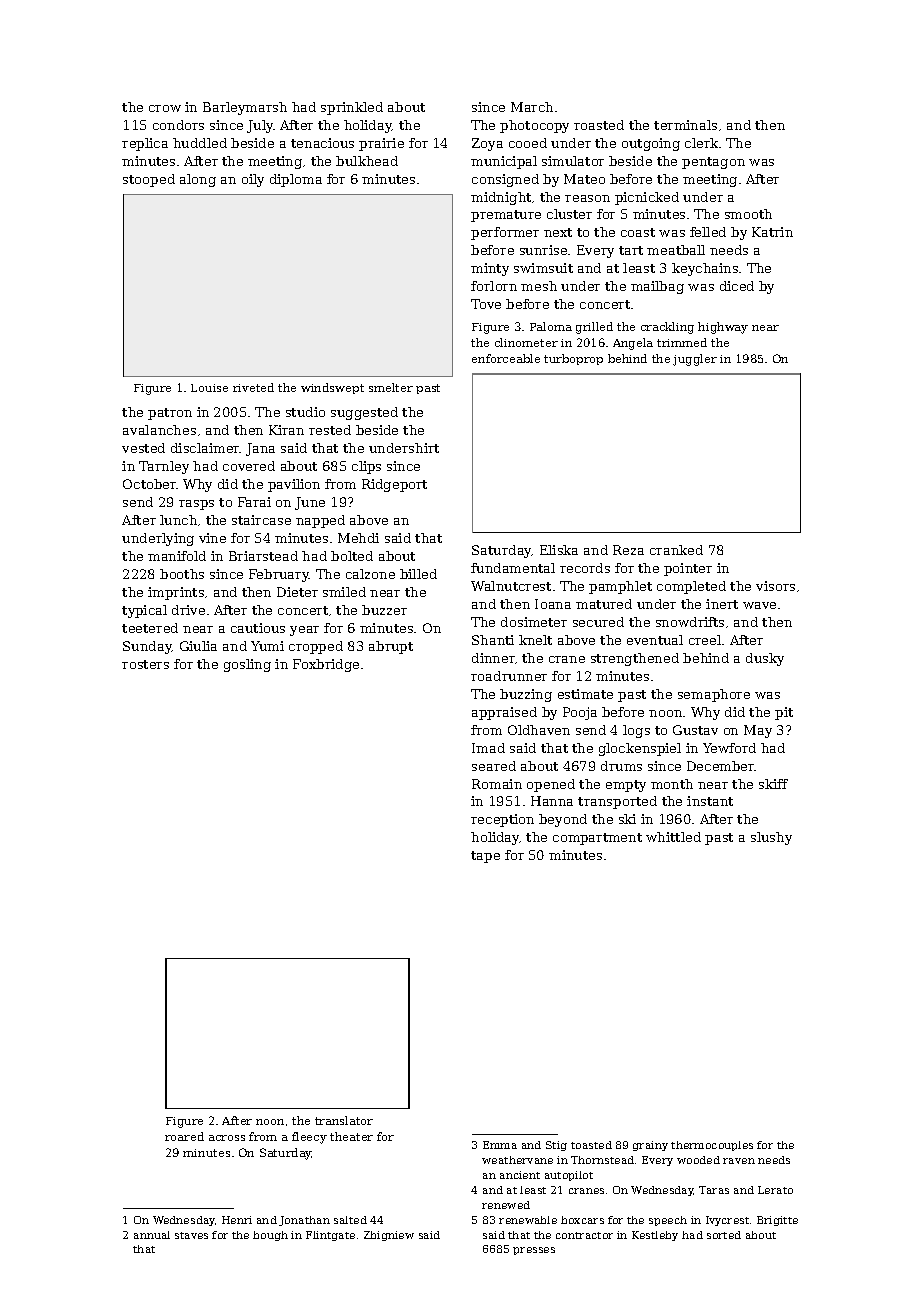 The image size is (924, 1308). I want to click on logs, so click(636, 731).
